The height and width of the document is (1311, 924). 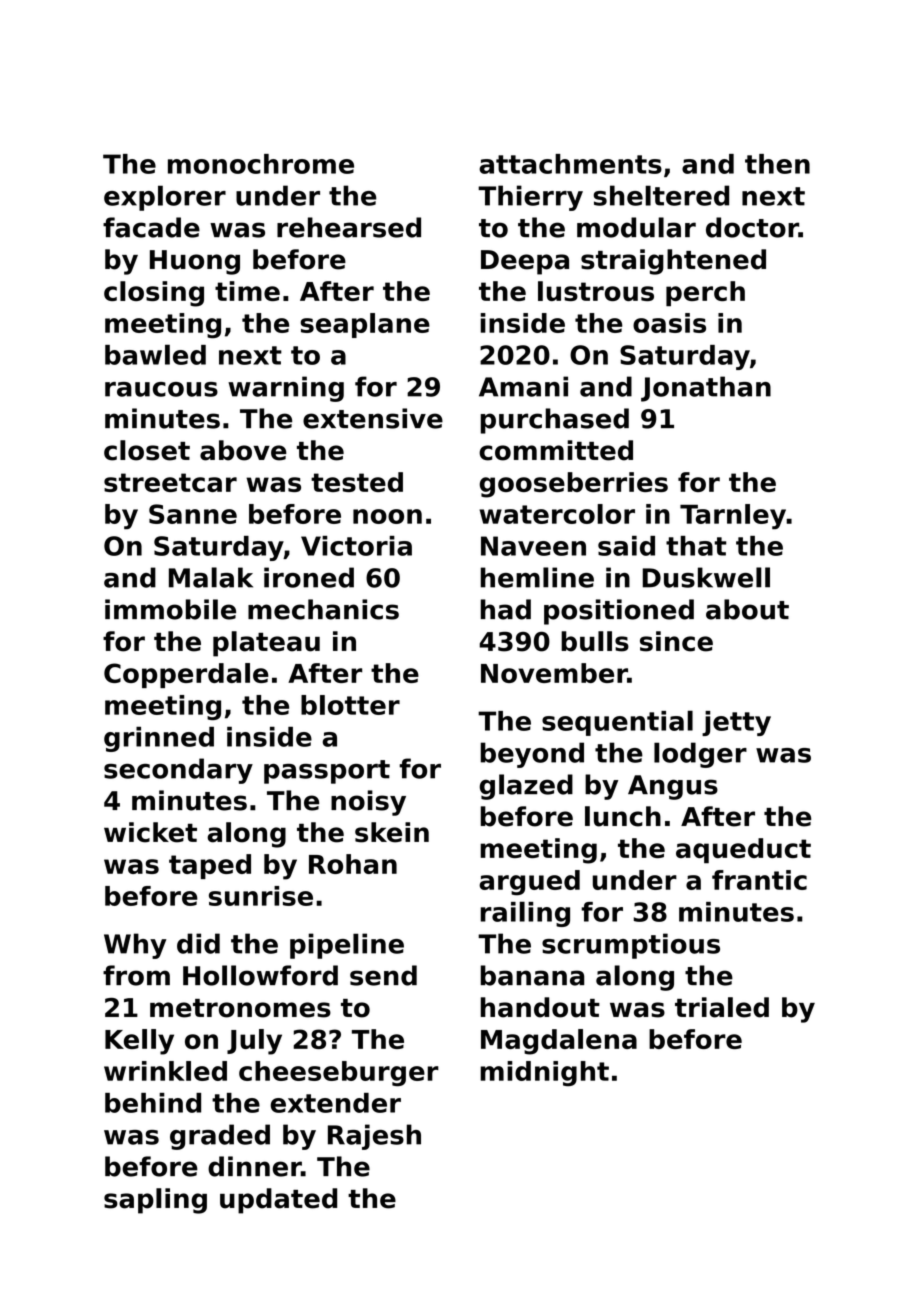 I want to click on time, so click(x=247, y=291).
